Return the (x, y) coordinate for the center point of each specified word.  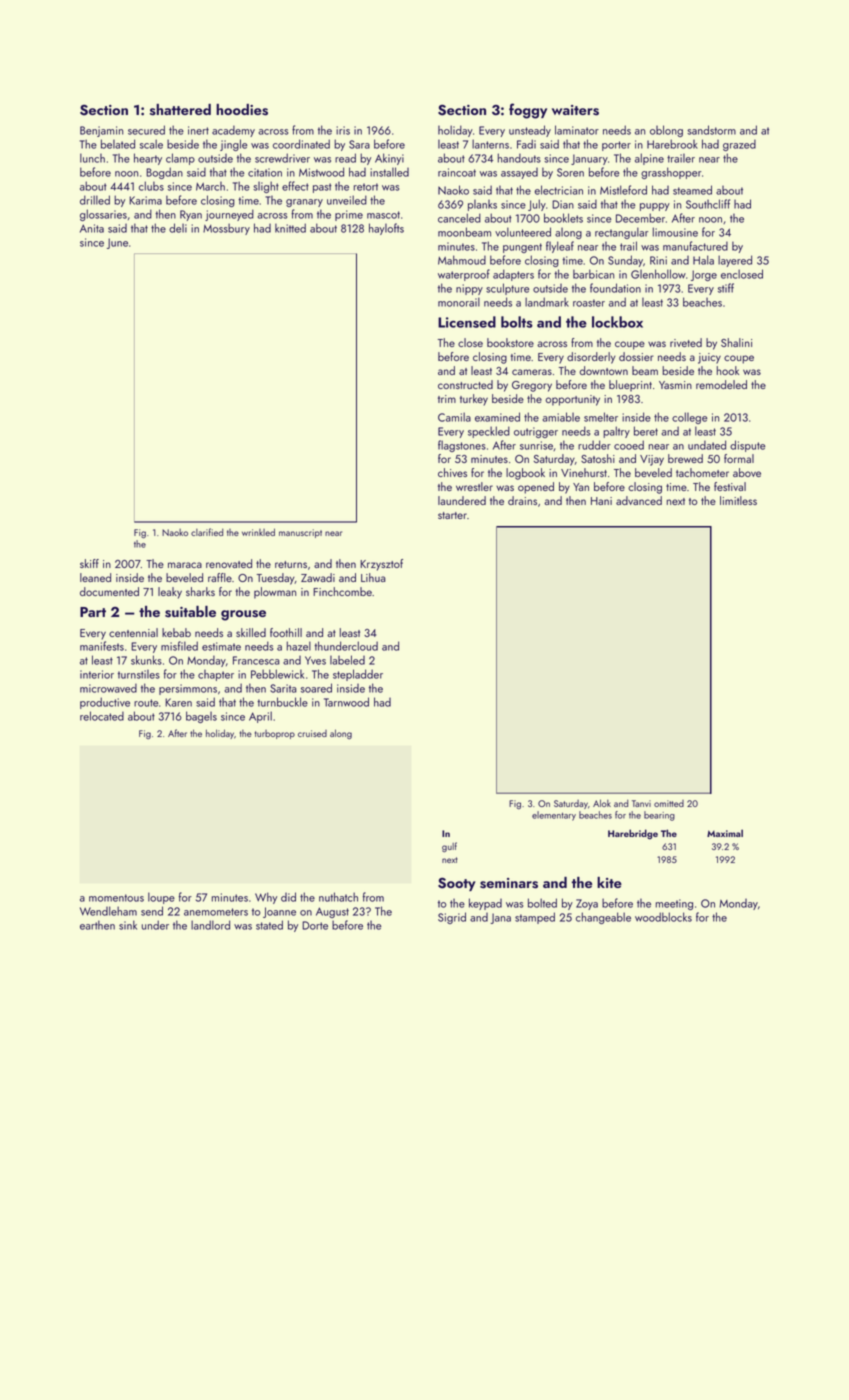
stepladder (358, 675)
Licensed (467, 322)
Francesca (256, 660)
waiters (575, 110)
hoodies (242, 110)
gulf (449, 847)
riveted (686, 342)
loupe (161, 898)
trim (447, 399)
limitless (738, 500)
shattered (180, 110)
